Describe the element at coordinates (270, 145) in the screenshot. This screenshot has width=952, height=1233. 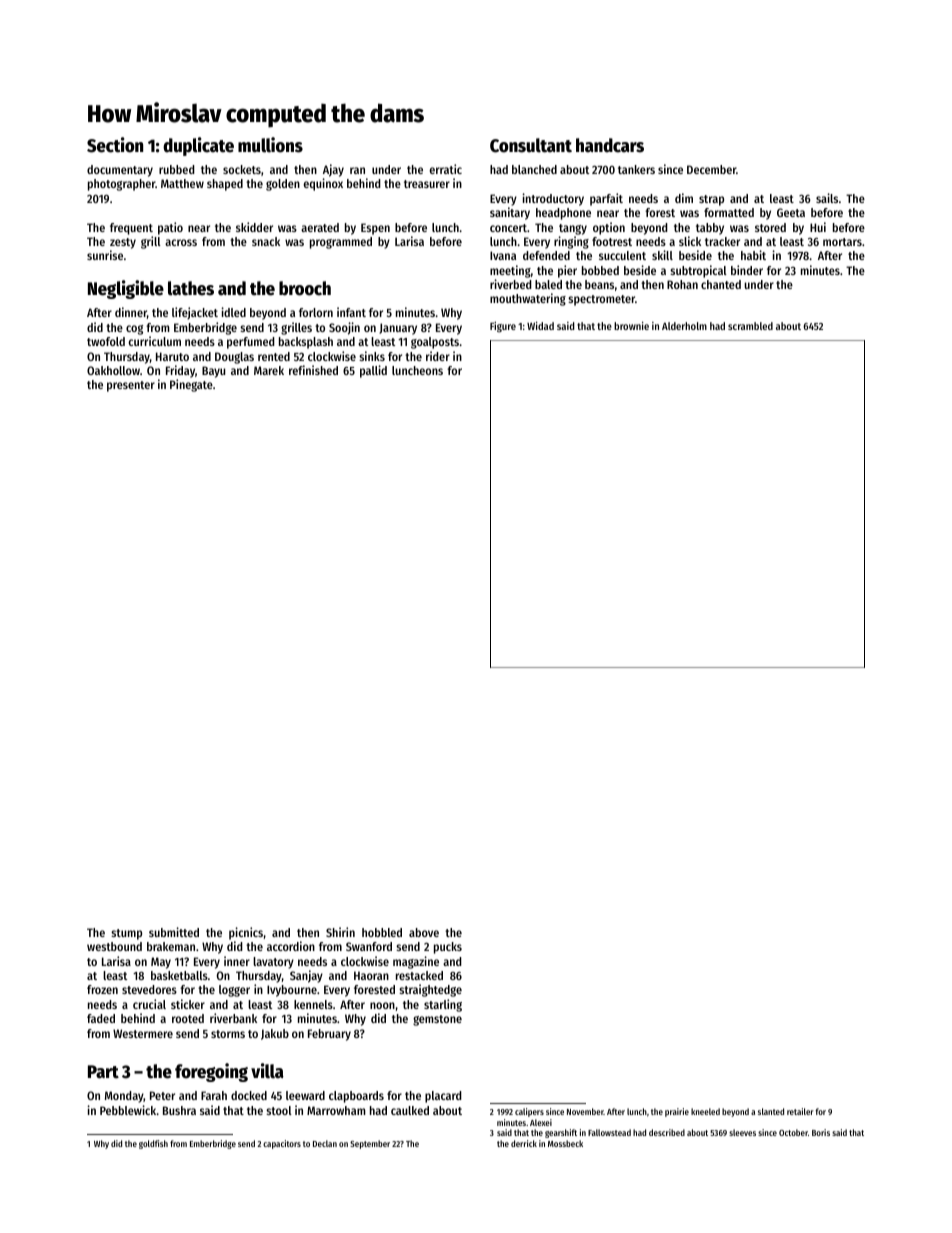
I see `mullions` at that location.
